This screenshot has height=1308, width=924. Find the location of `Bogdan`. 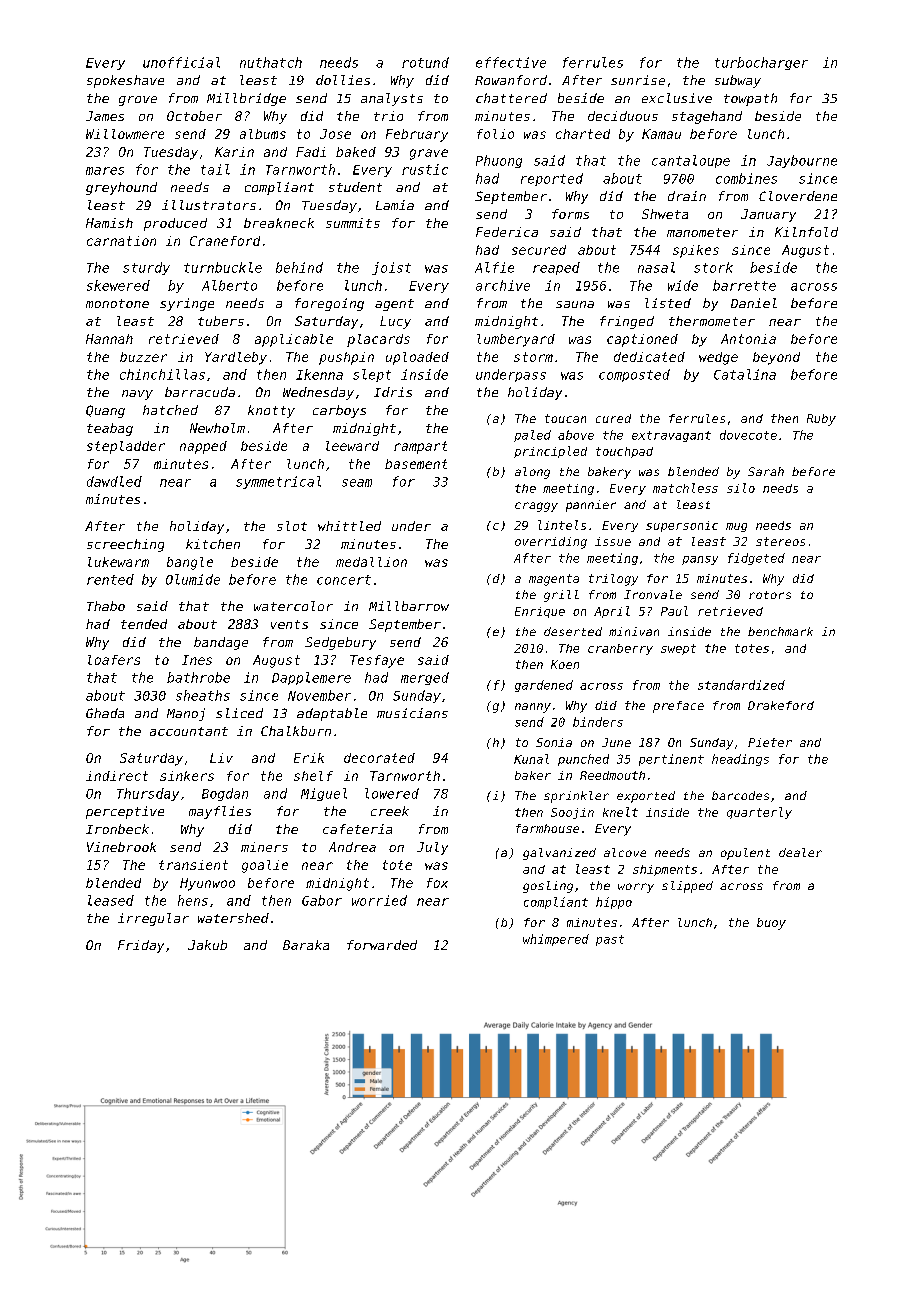

Bogdan is located at coordinates (225, 794).
